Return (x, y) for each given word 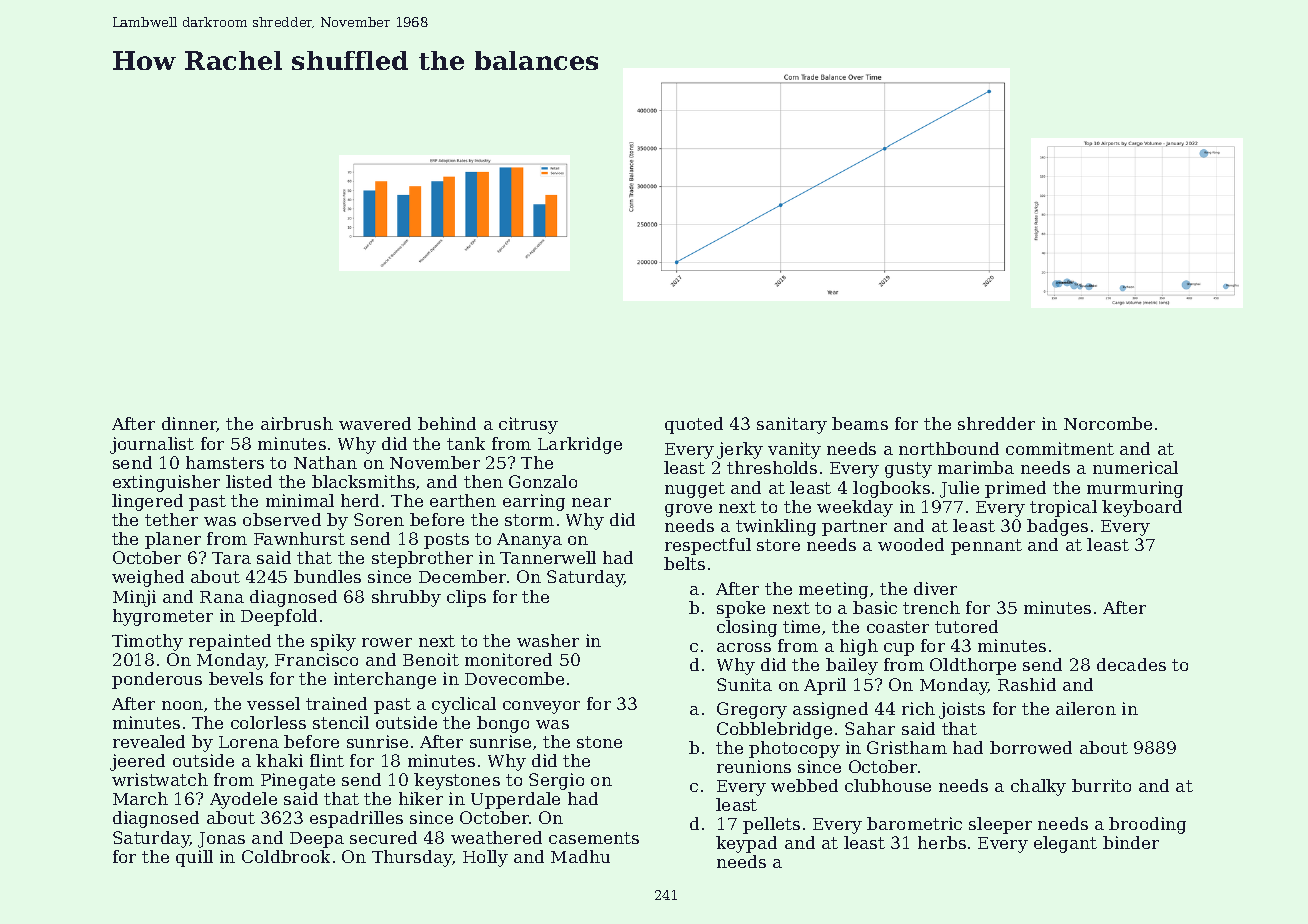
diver (935, 588)
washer (548, 640)
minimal (300, 500)
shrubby (406, 598)
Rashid (1027, 684)
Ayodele (243, 800)
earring (534, 502)
